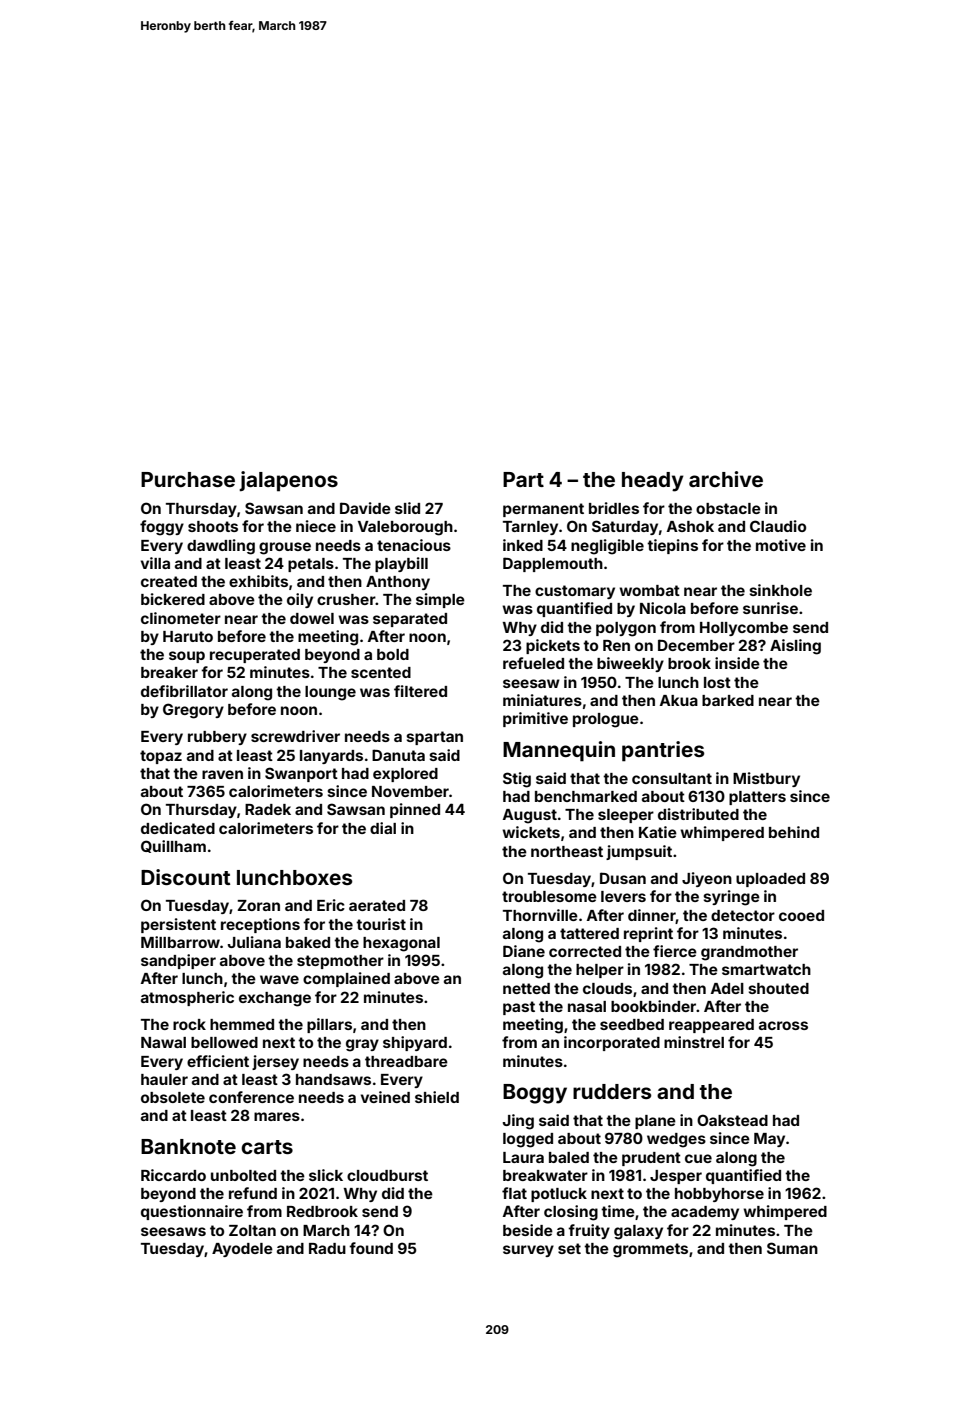 Image resolution: width=971 pixels, height=1406 pixels. Describe the element at coordinates (744, 629) in the document. I see `Hollycombe` at that location.
